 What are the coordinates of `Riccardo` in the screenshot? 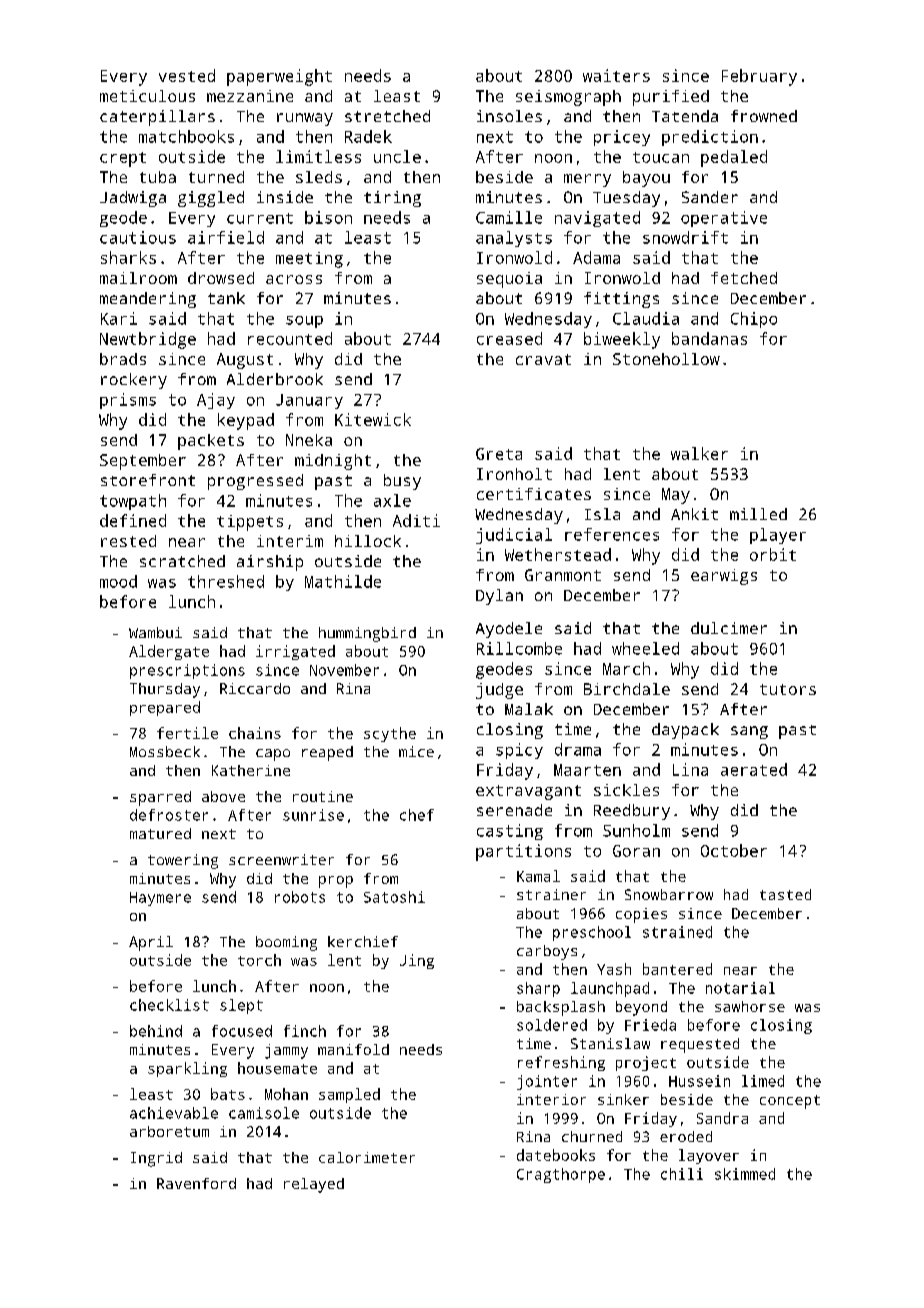 It's located at (255, 688).
